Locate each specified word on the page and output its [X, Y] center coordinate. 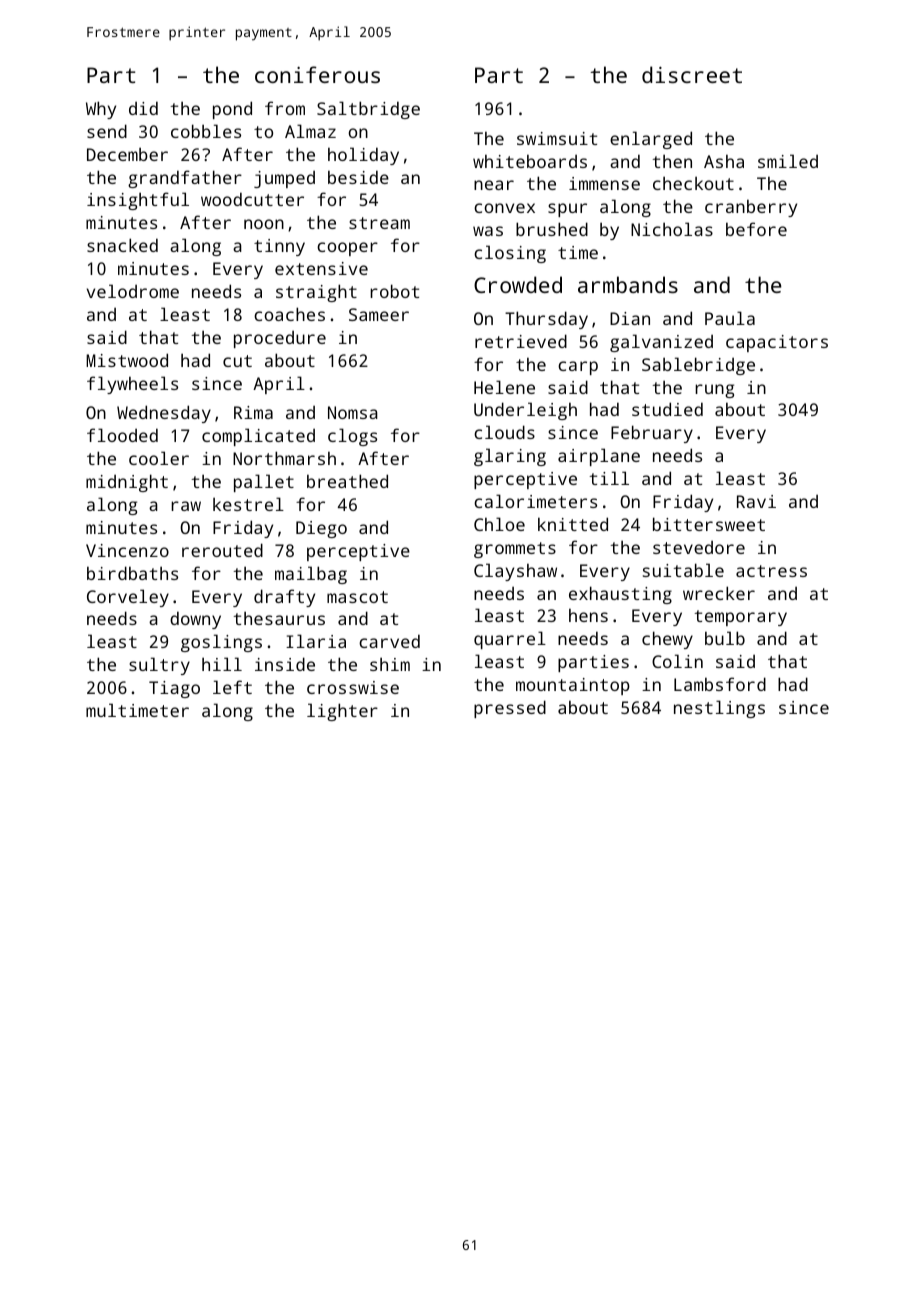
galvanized [661, 343]
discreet [692, 74]
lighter [342, 712]
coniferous [317, 74]
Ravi [756, 501]
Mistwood [127, 360]
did [143, 108]
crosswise [353, 687]
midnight [127, 483]
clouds [504, 432]
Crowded [518, 284]
